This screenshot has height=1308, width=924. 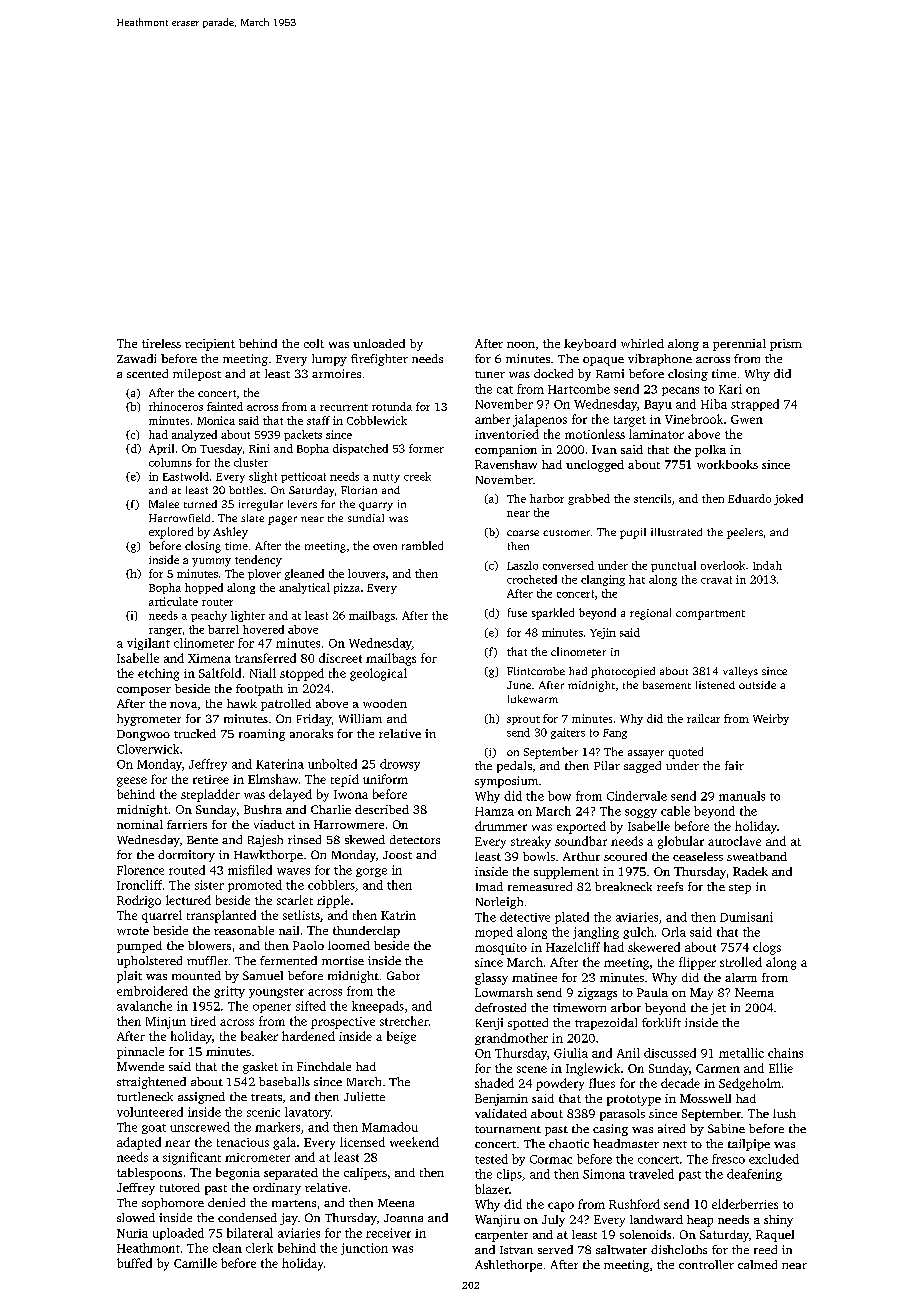 What do you see at coordinates (209, 945) in the screenshot?
I see `blowers` at bounding box center [209, 945].
